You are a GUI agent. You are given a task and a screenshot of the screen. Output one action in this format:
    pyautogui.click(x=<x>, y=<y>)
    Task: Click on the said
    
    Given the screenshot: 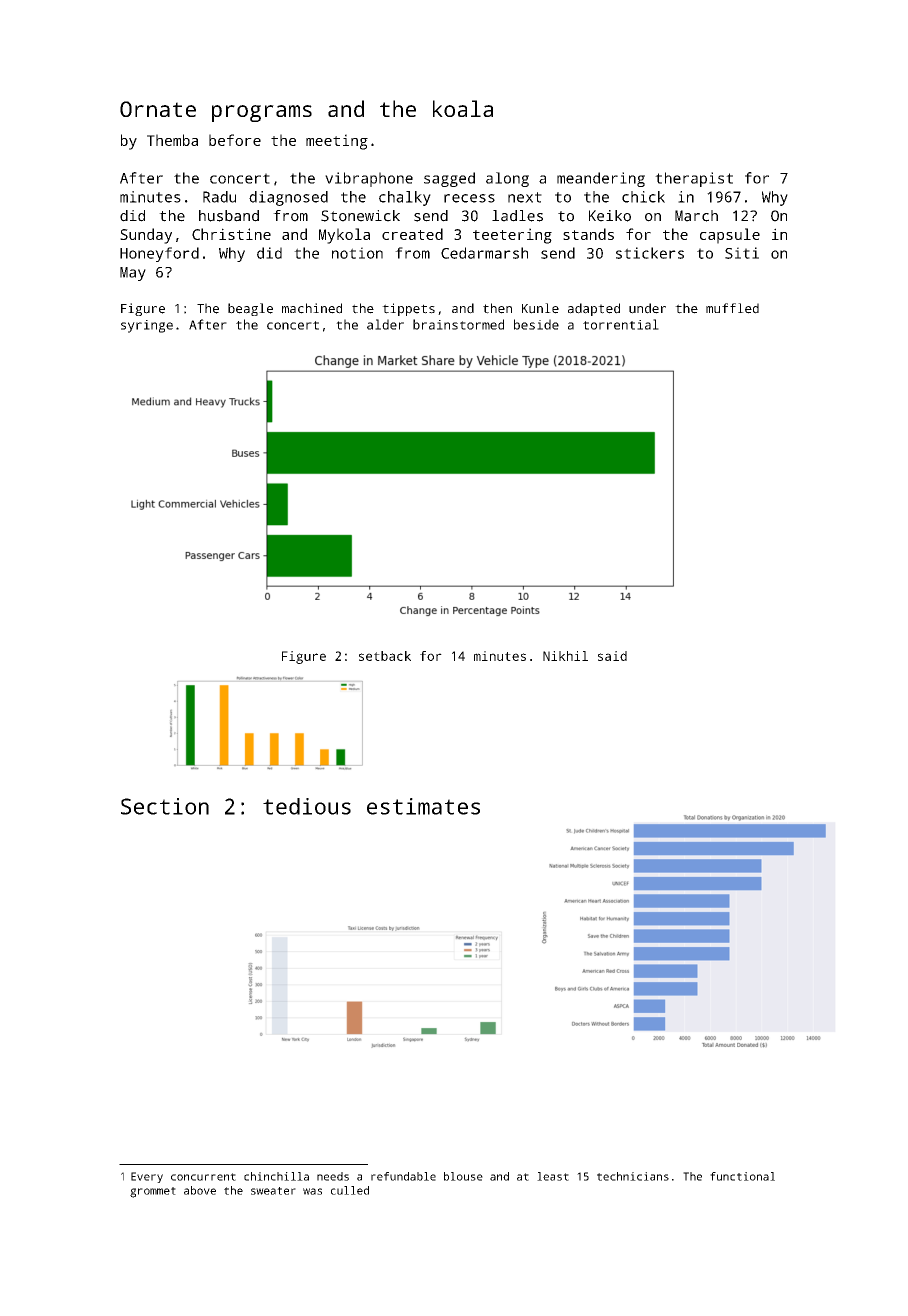 What is the action you would take?
    pyautogui.click(x=612, y=656)
